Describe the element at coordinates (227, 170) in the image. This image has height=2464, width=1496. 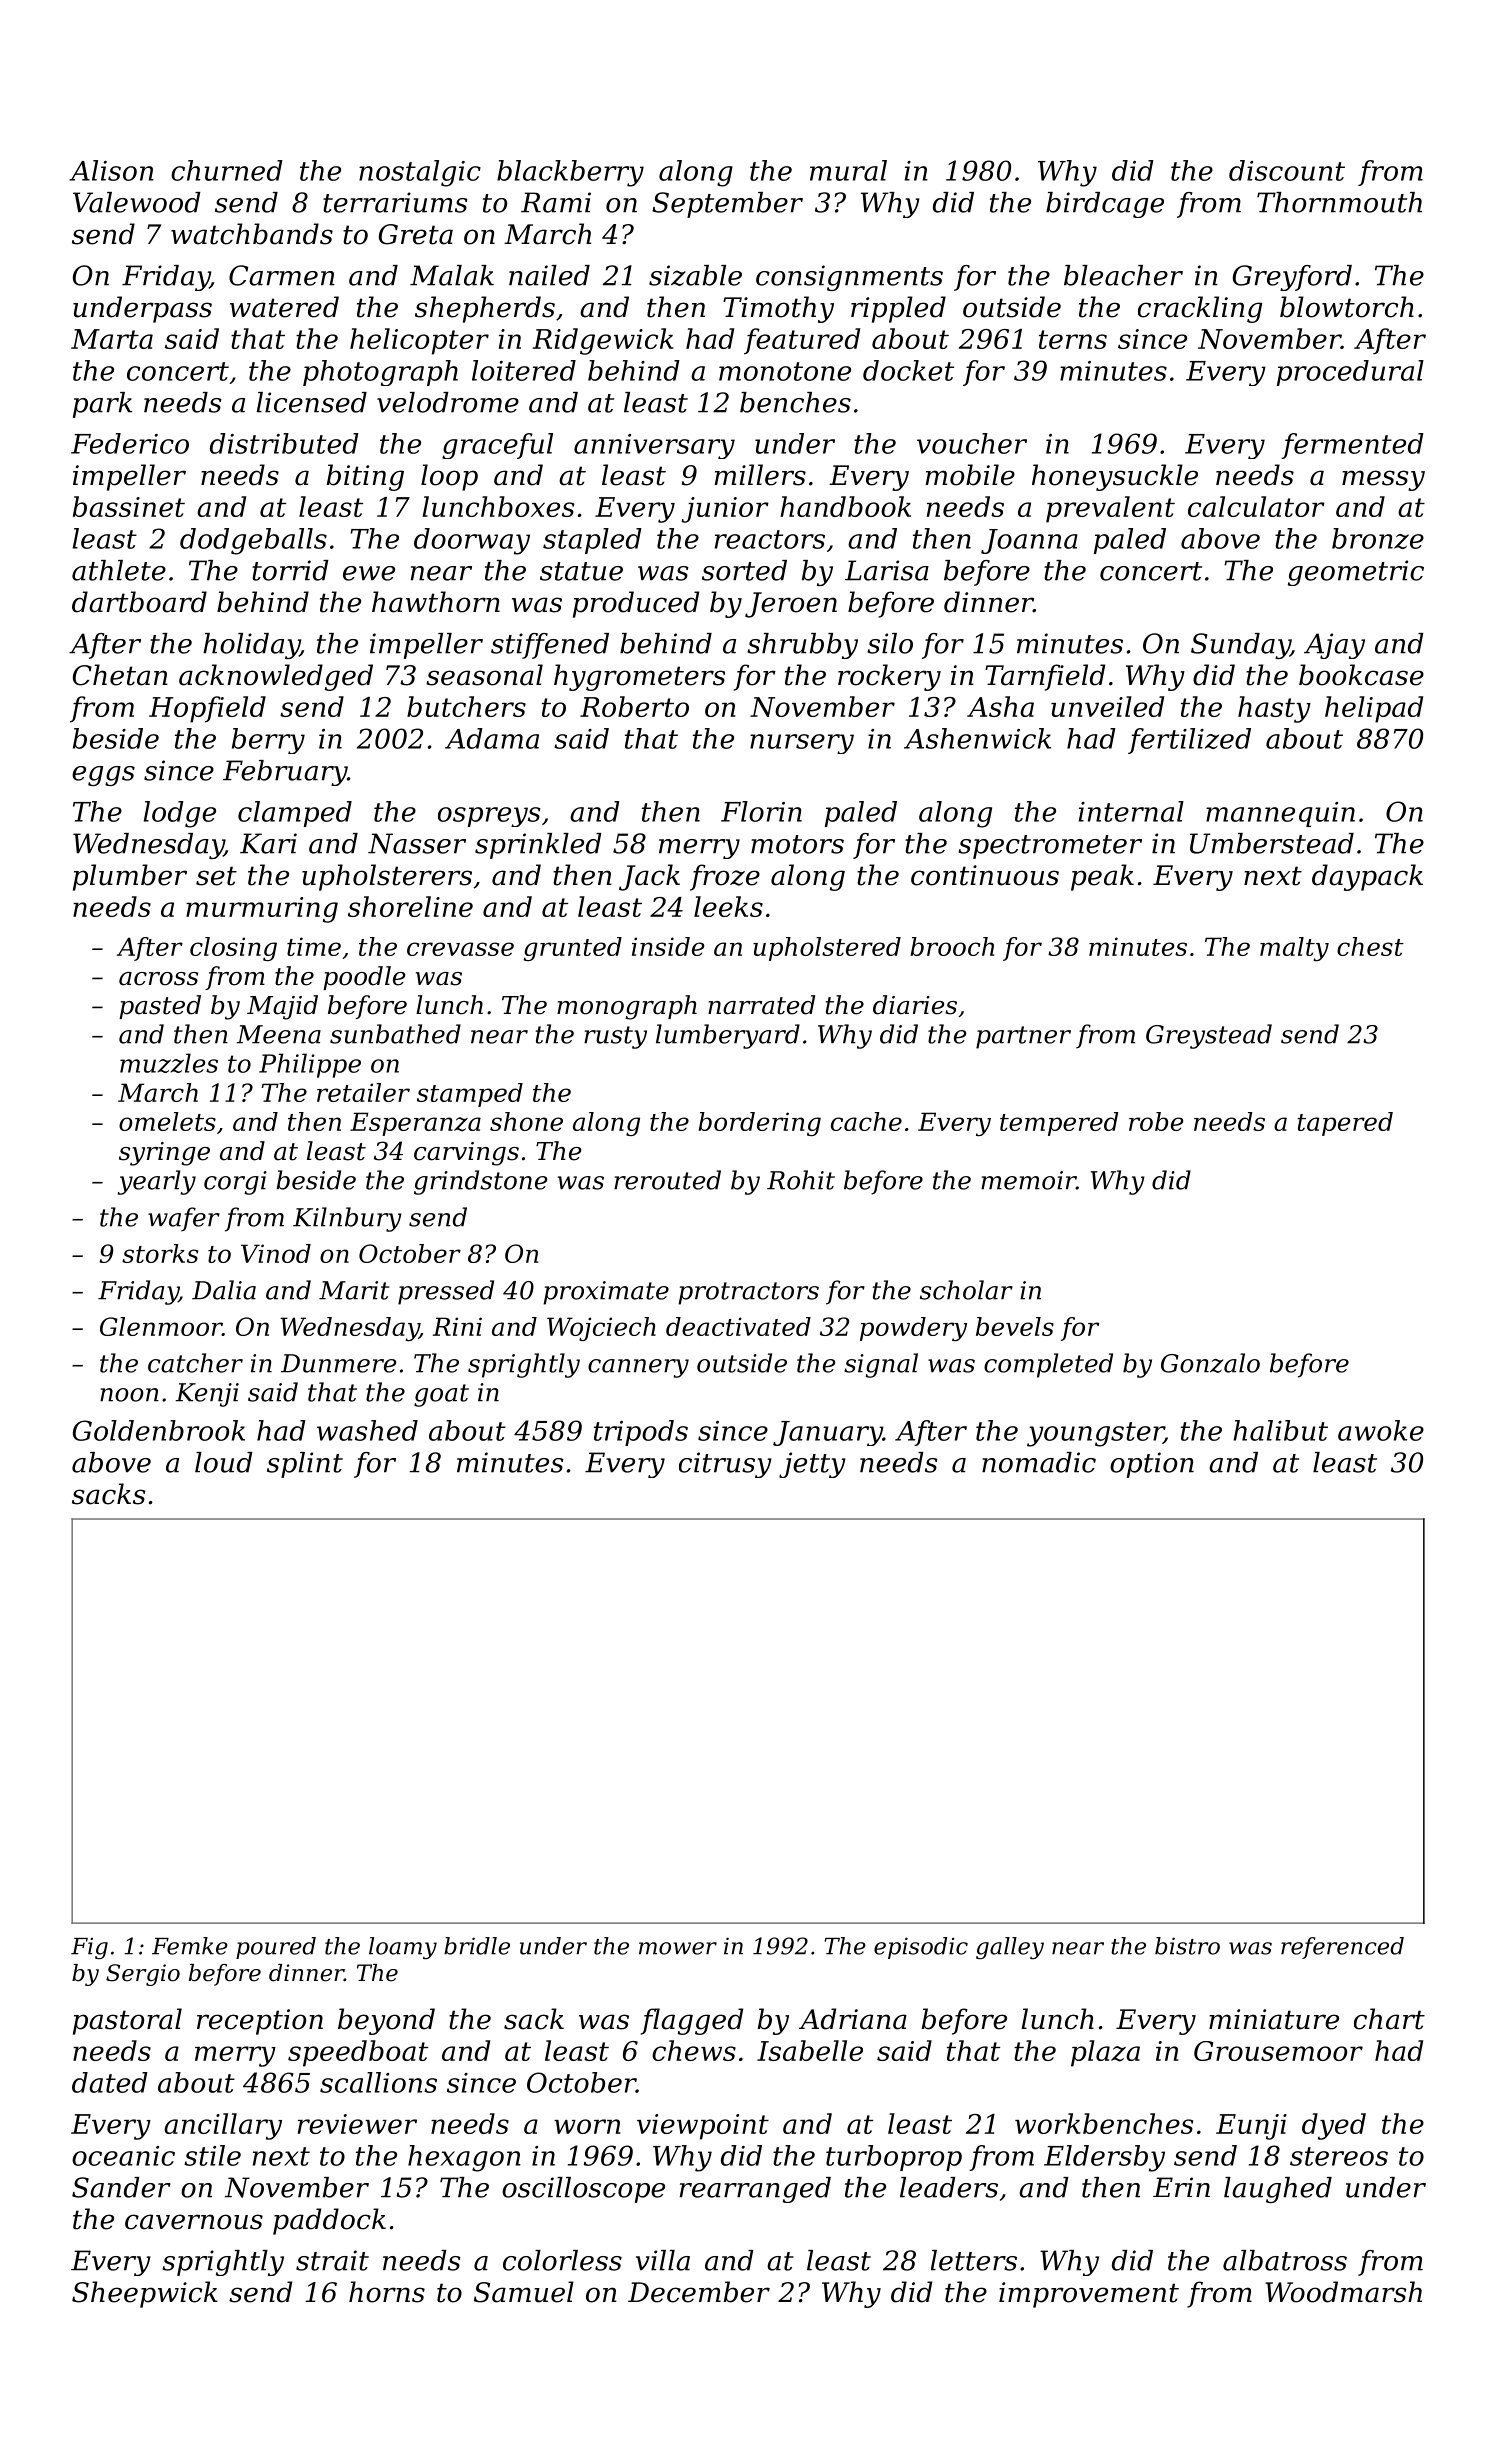
I see `churned` at that location.
